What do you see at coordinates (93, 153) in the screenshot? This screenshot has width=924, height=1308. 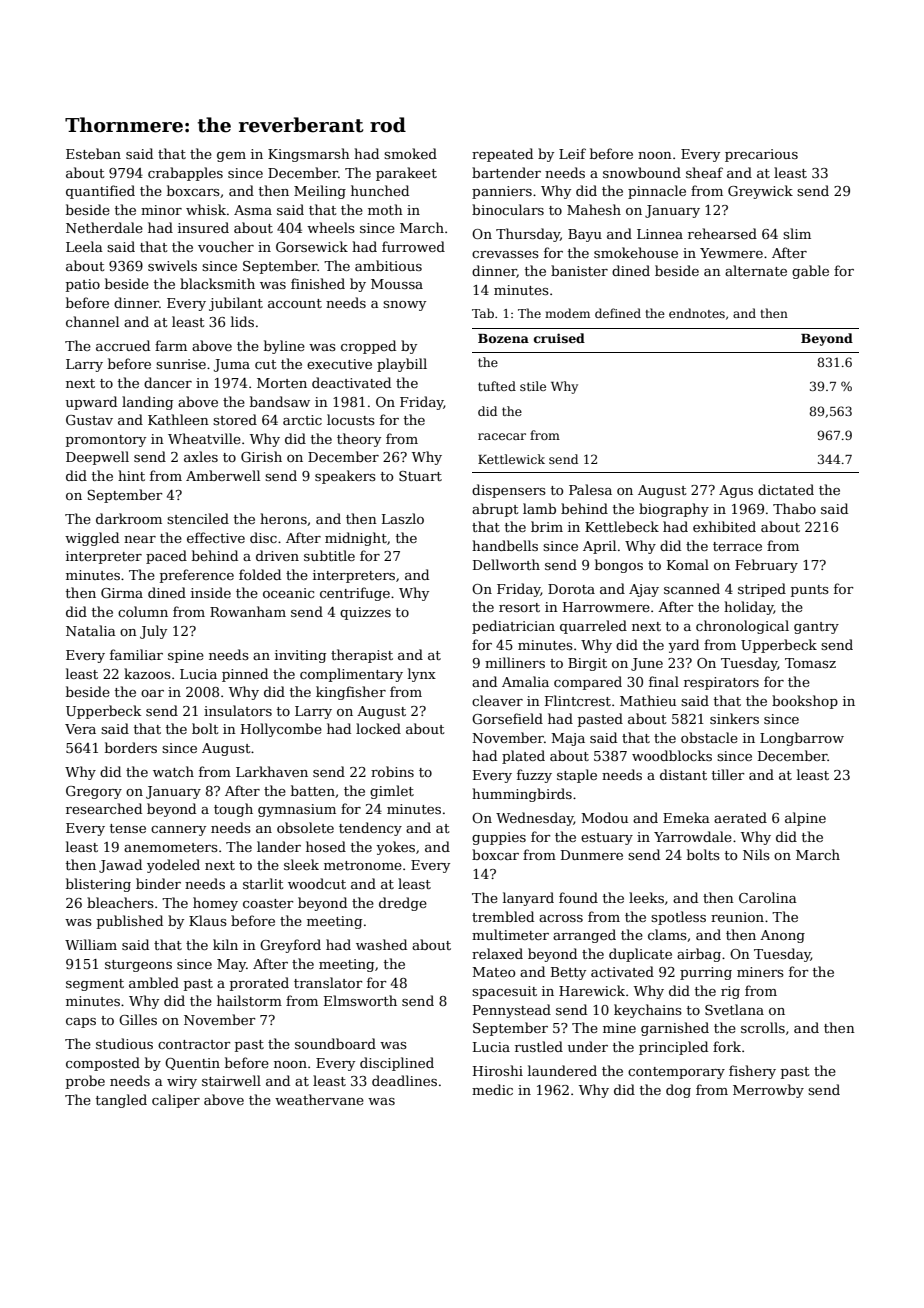 I see `Esteban` at bounding box center [93, 153].
